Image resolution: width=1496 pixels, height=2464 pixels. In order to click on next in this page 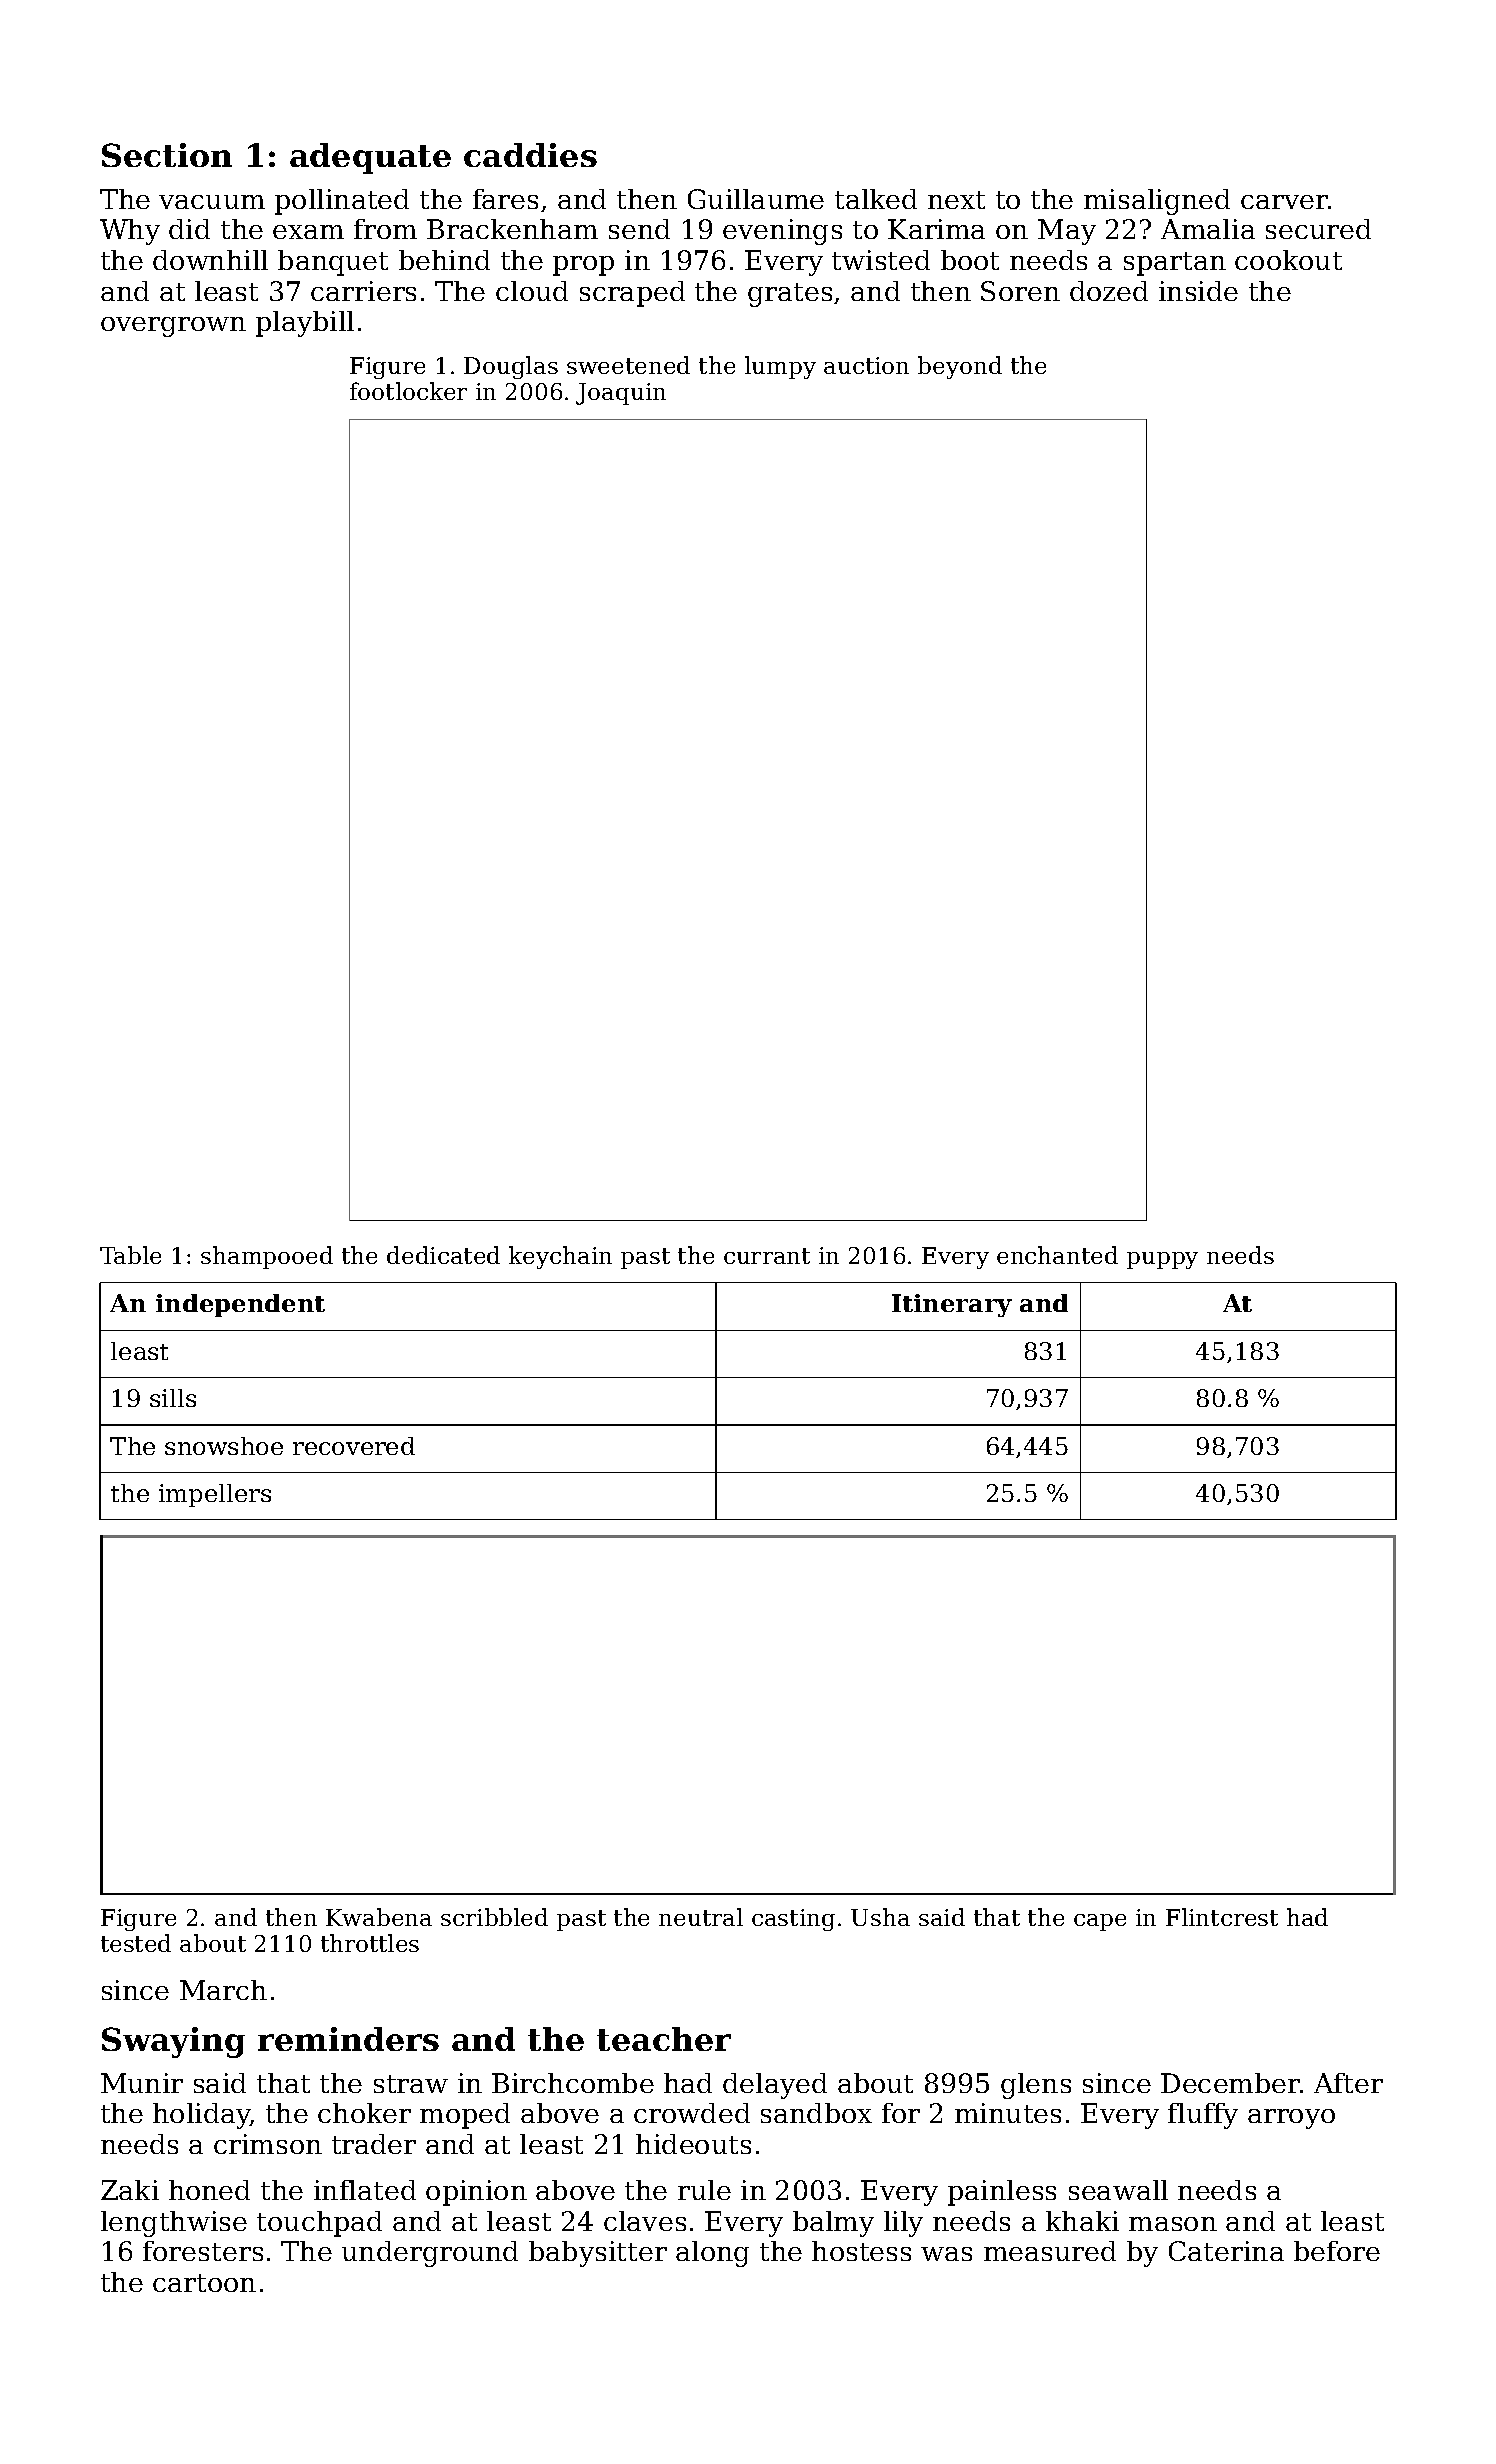, I will do `click(956, 200)`.
